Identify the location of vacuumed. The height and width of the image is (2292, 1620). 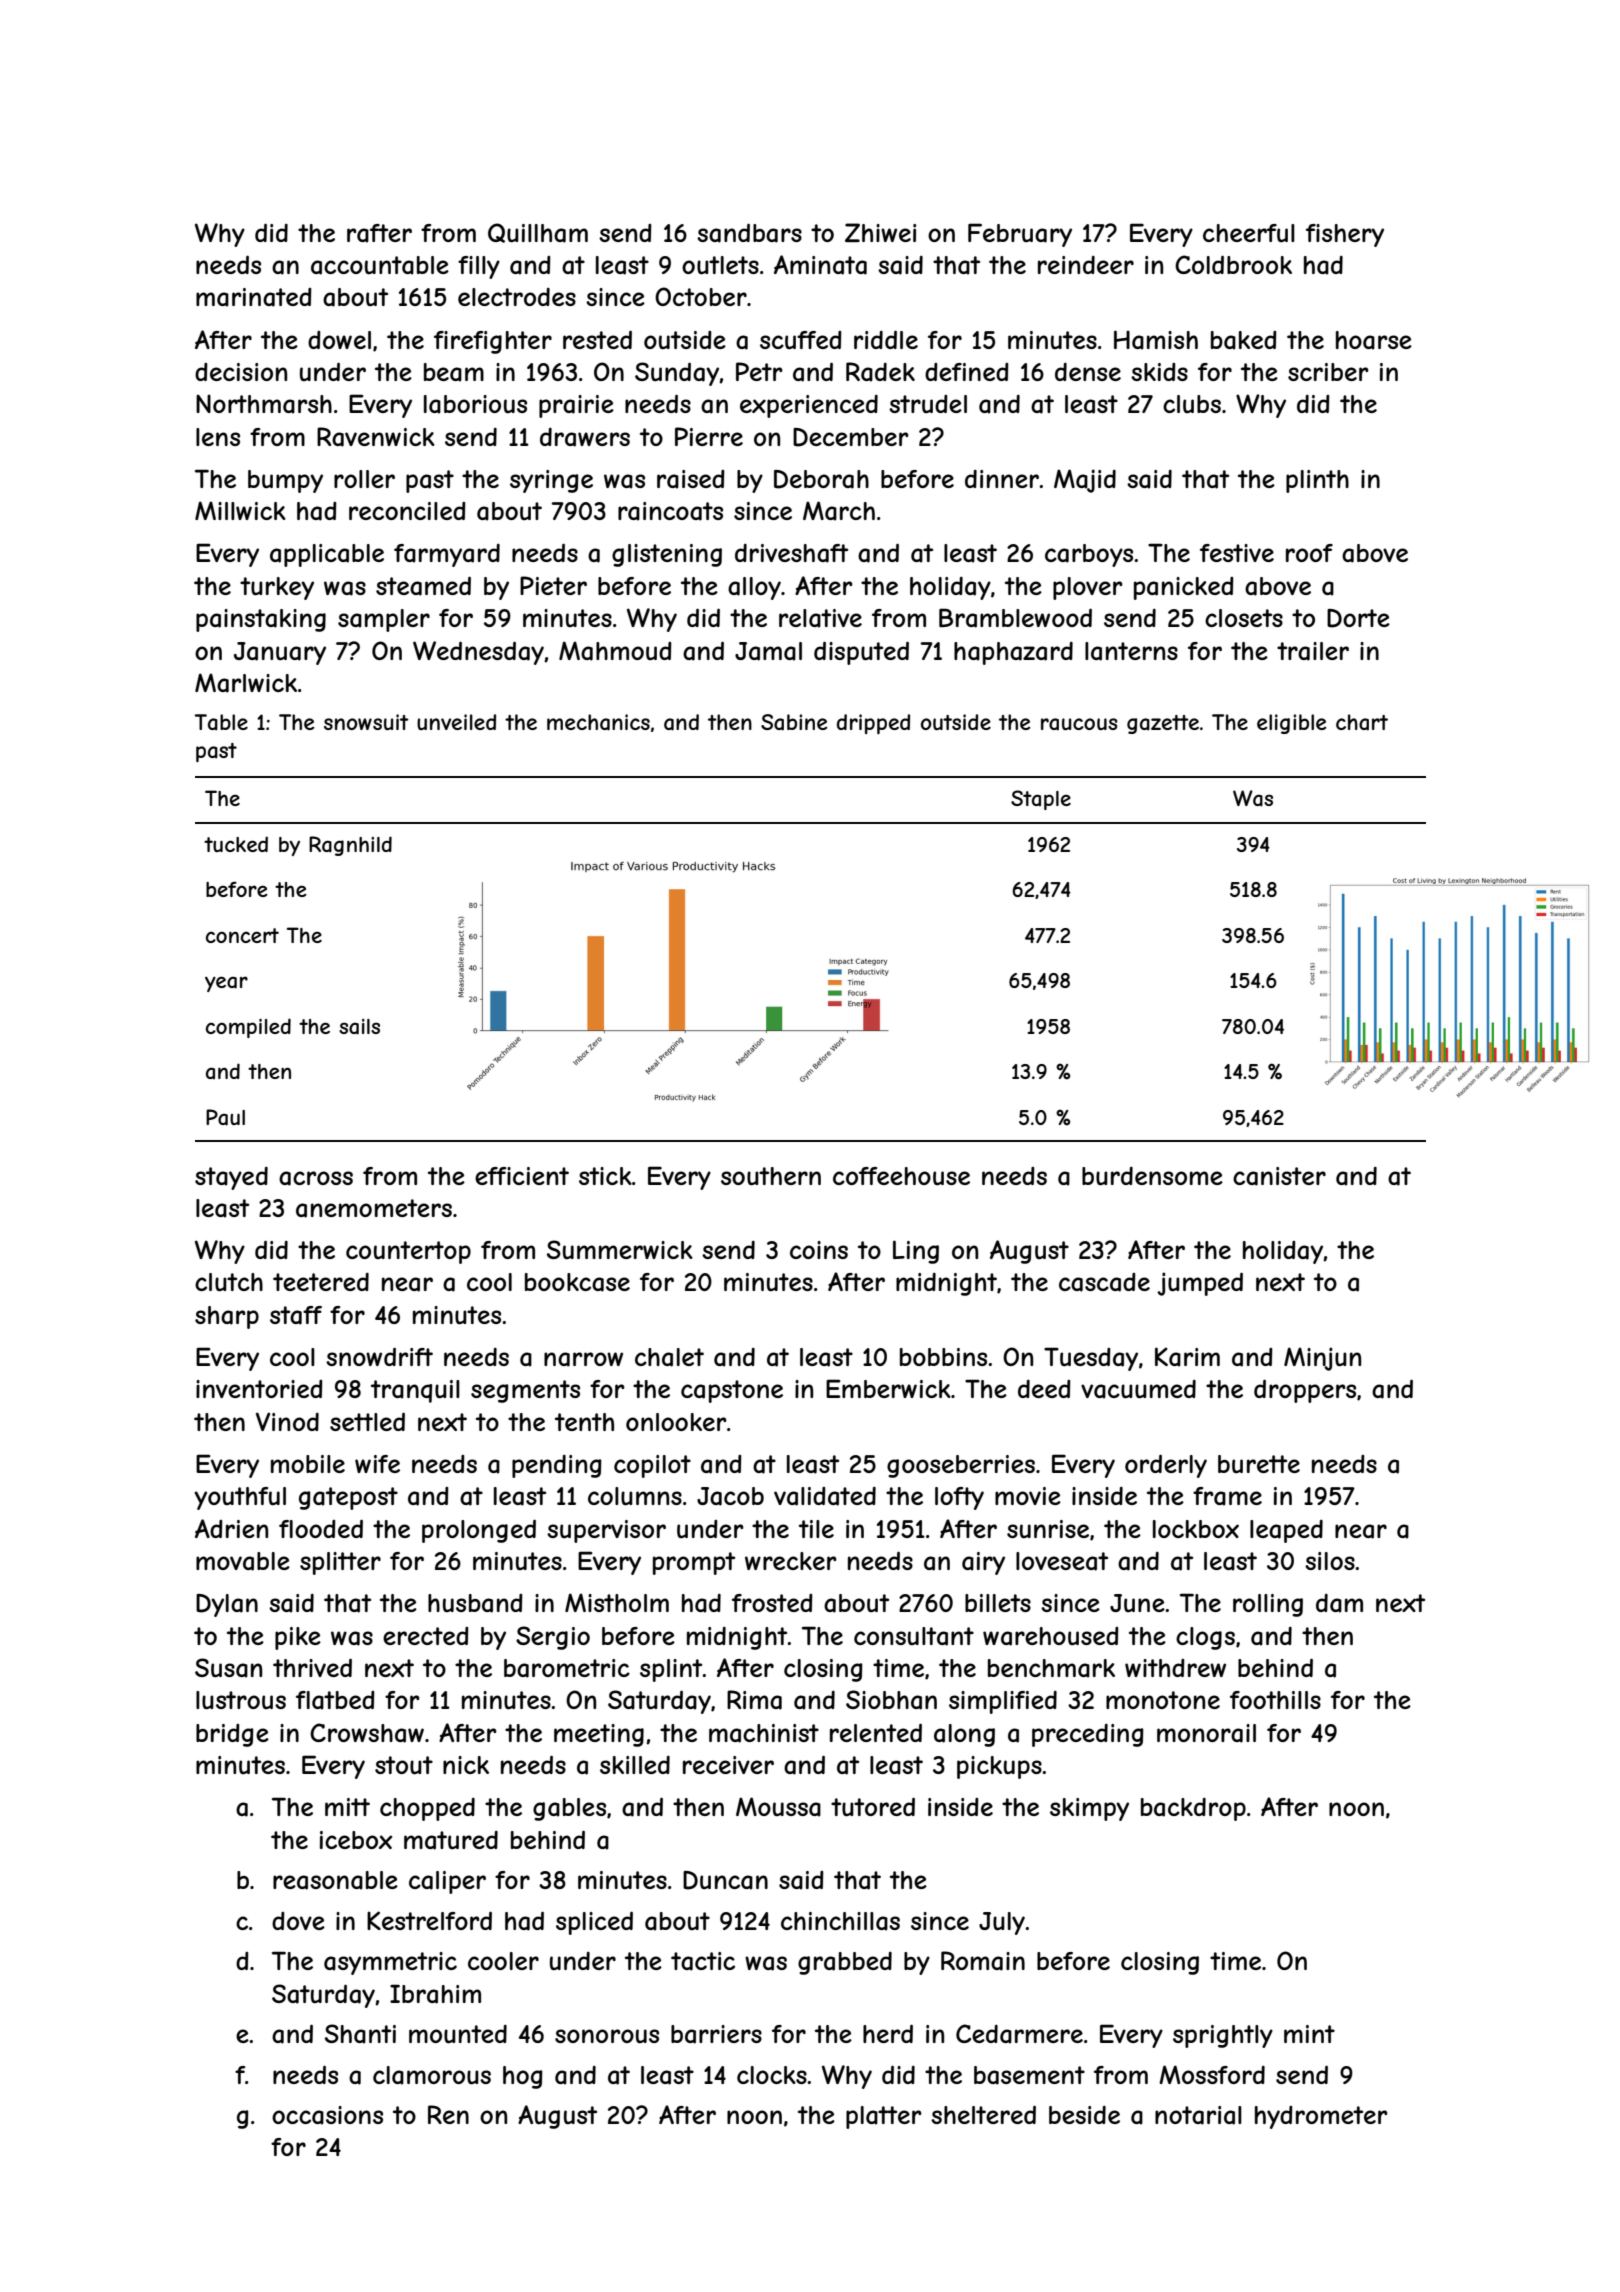
(1138, 1389).
